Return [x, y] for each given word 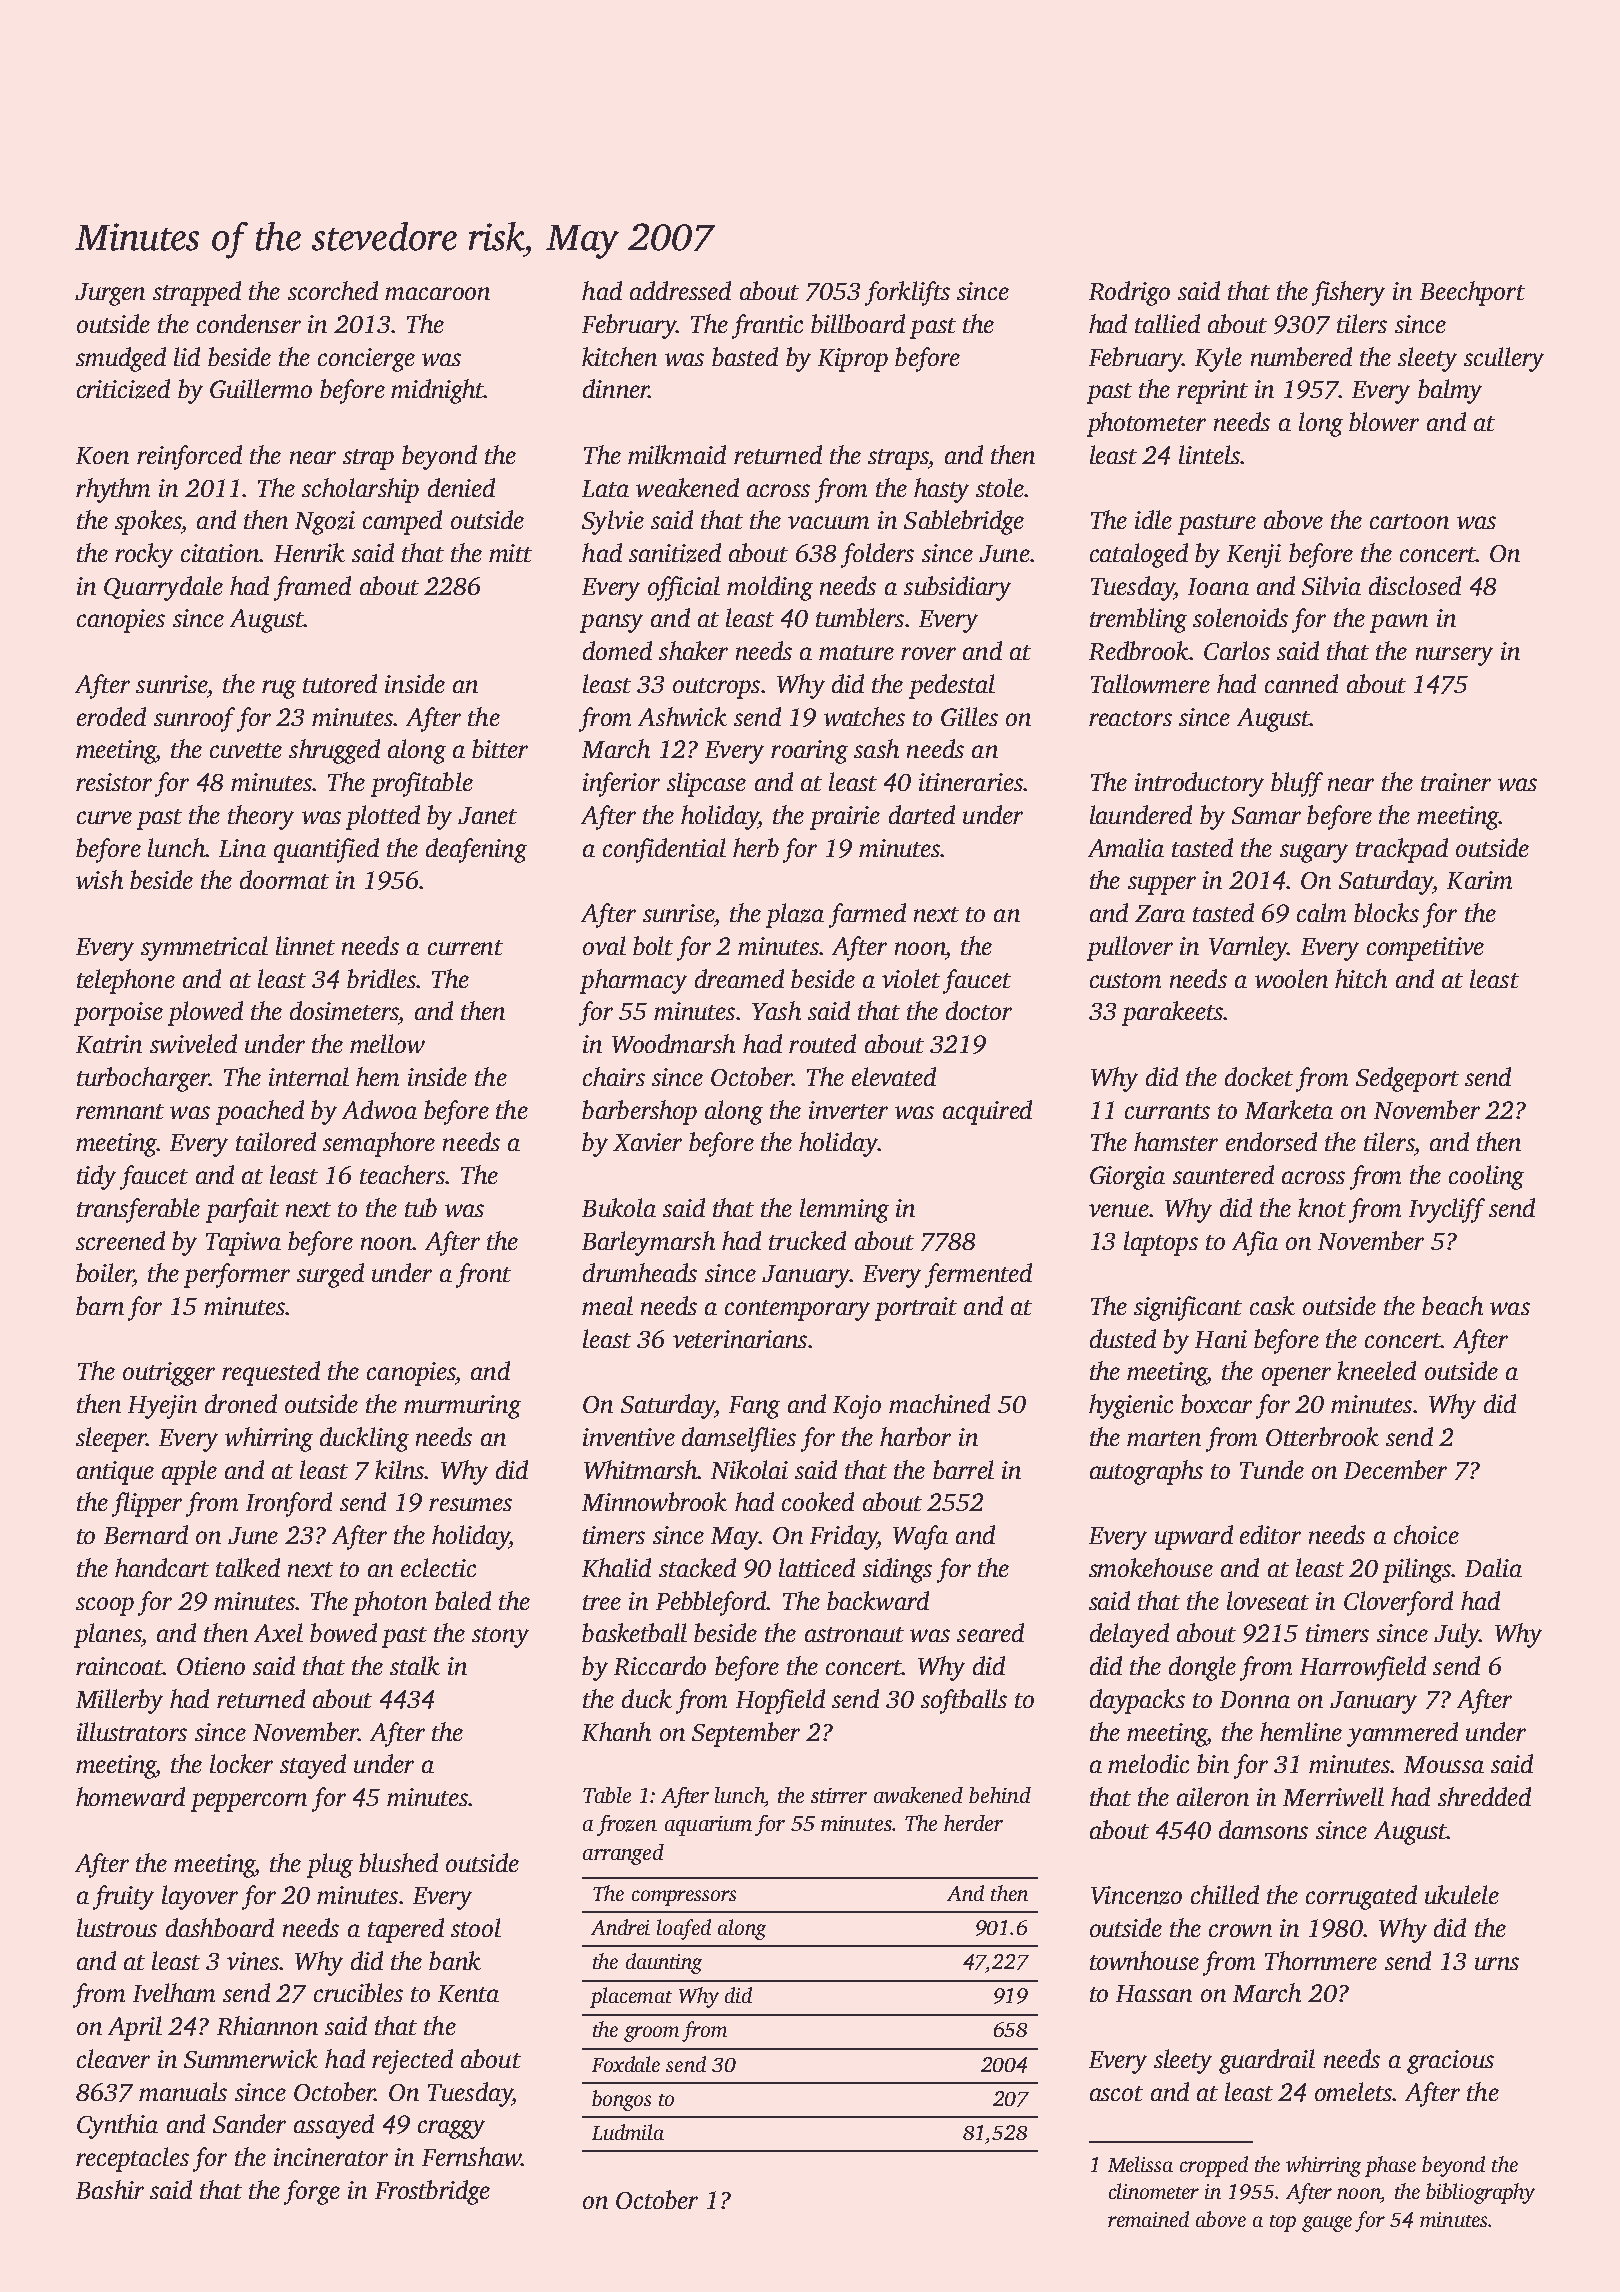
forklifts [907, 293]
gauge [1327, 2224]
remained [1148, 2219]
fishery [1348, 293]
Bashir [110, 2189]
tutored [340, 683]
